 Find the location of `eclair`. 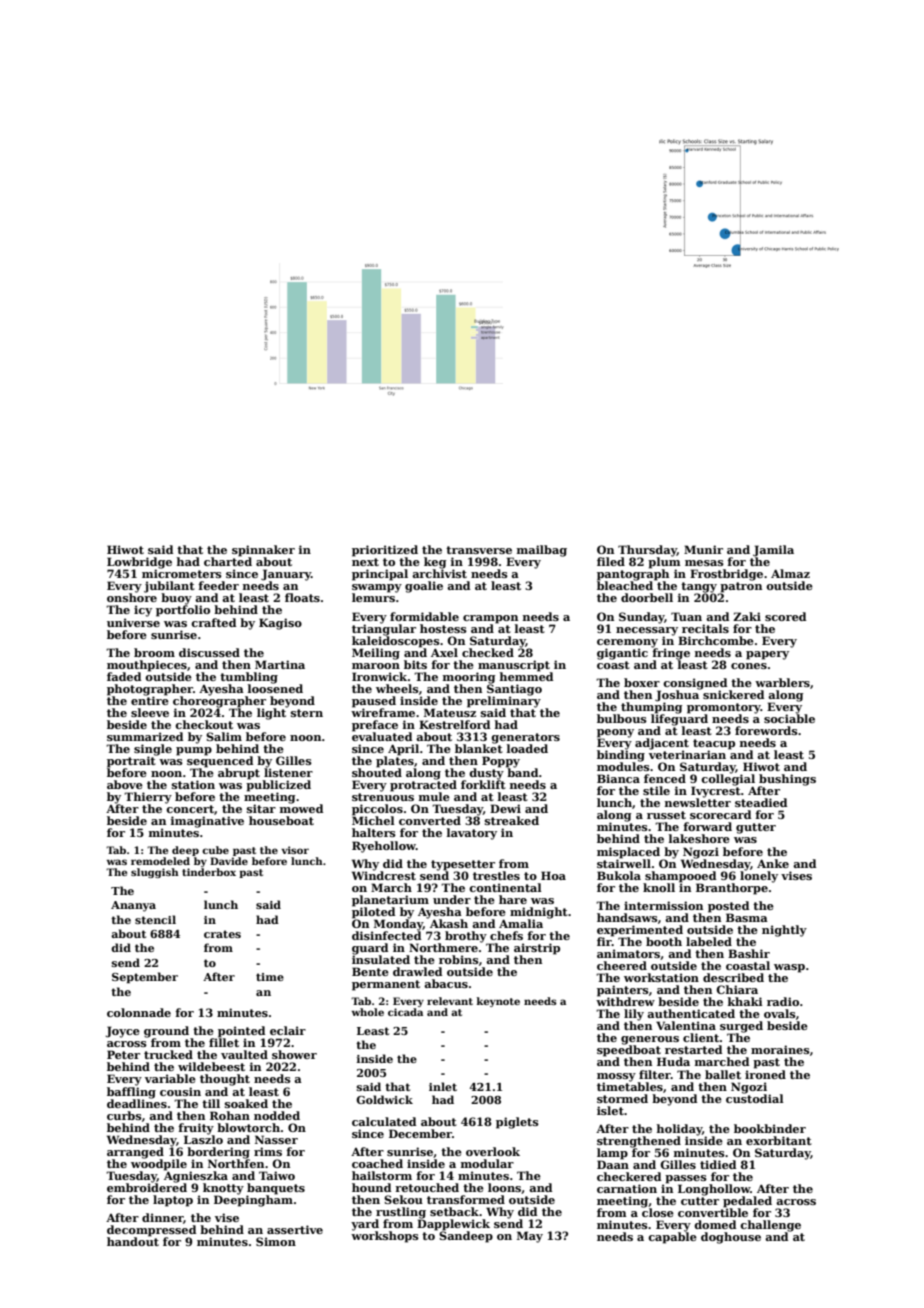

eclair is located at coordinates (288, 1030).
